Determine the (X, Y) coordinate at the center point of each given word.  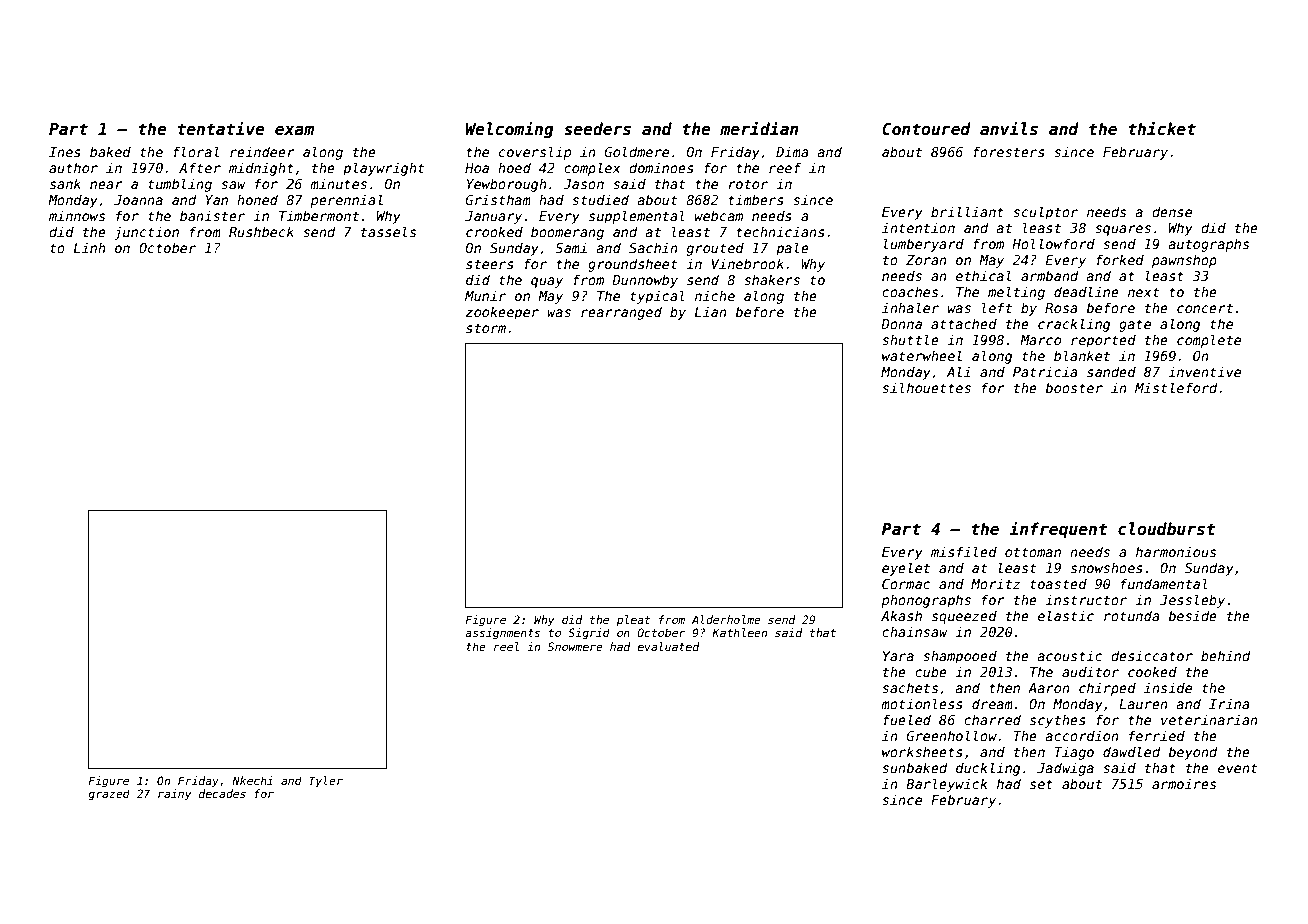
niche (715, 295)
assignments (502, 634)
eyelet (906, 569)
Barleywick (947, 785)
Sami (571, 247)
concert (1205, 308)
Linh (90, 247)
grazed (109, 795)
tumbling (180, 185)
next (1144, 292)
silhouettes (926, 387)
